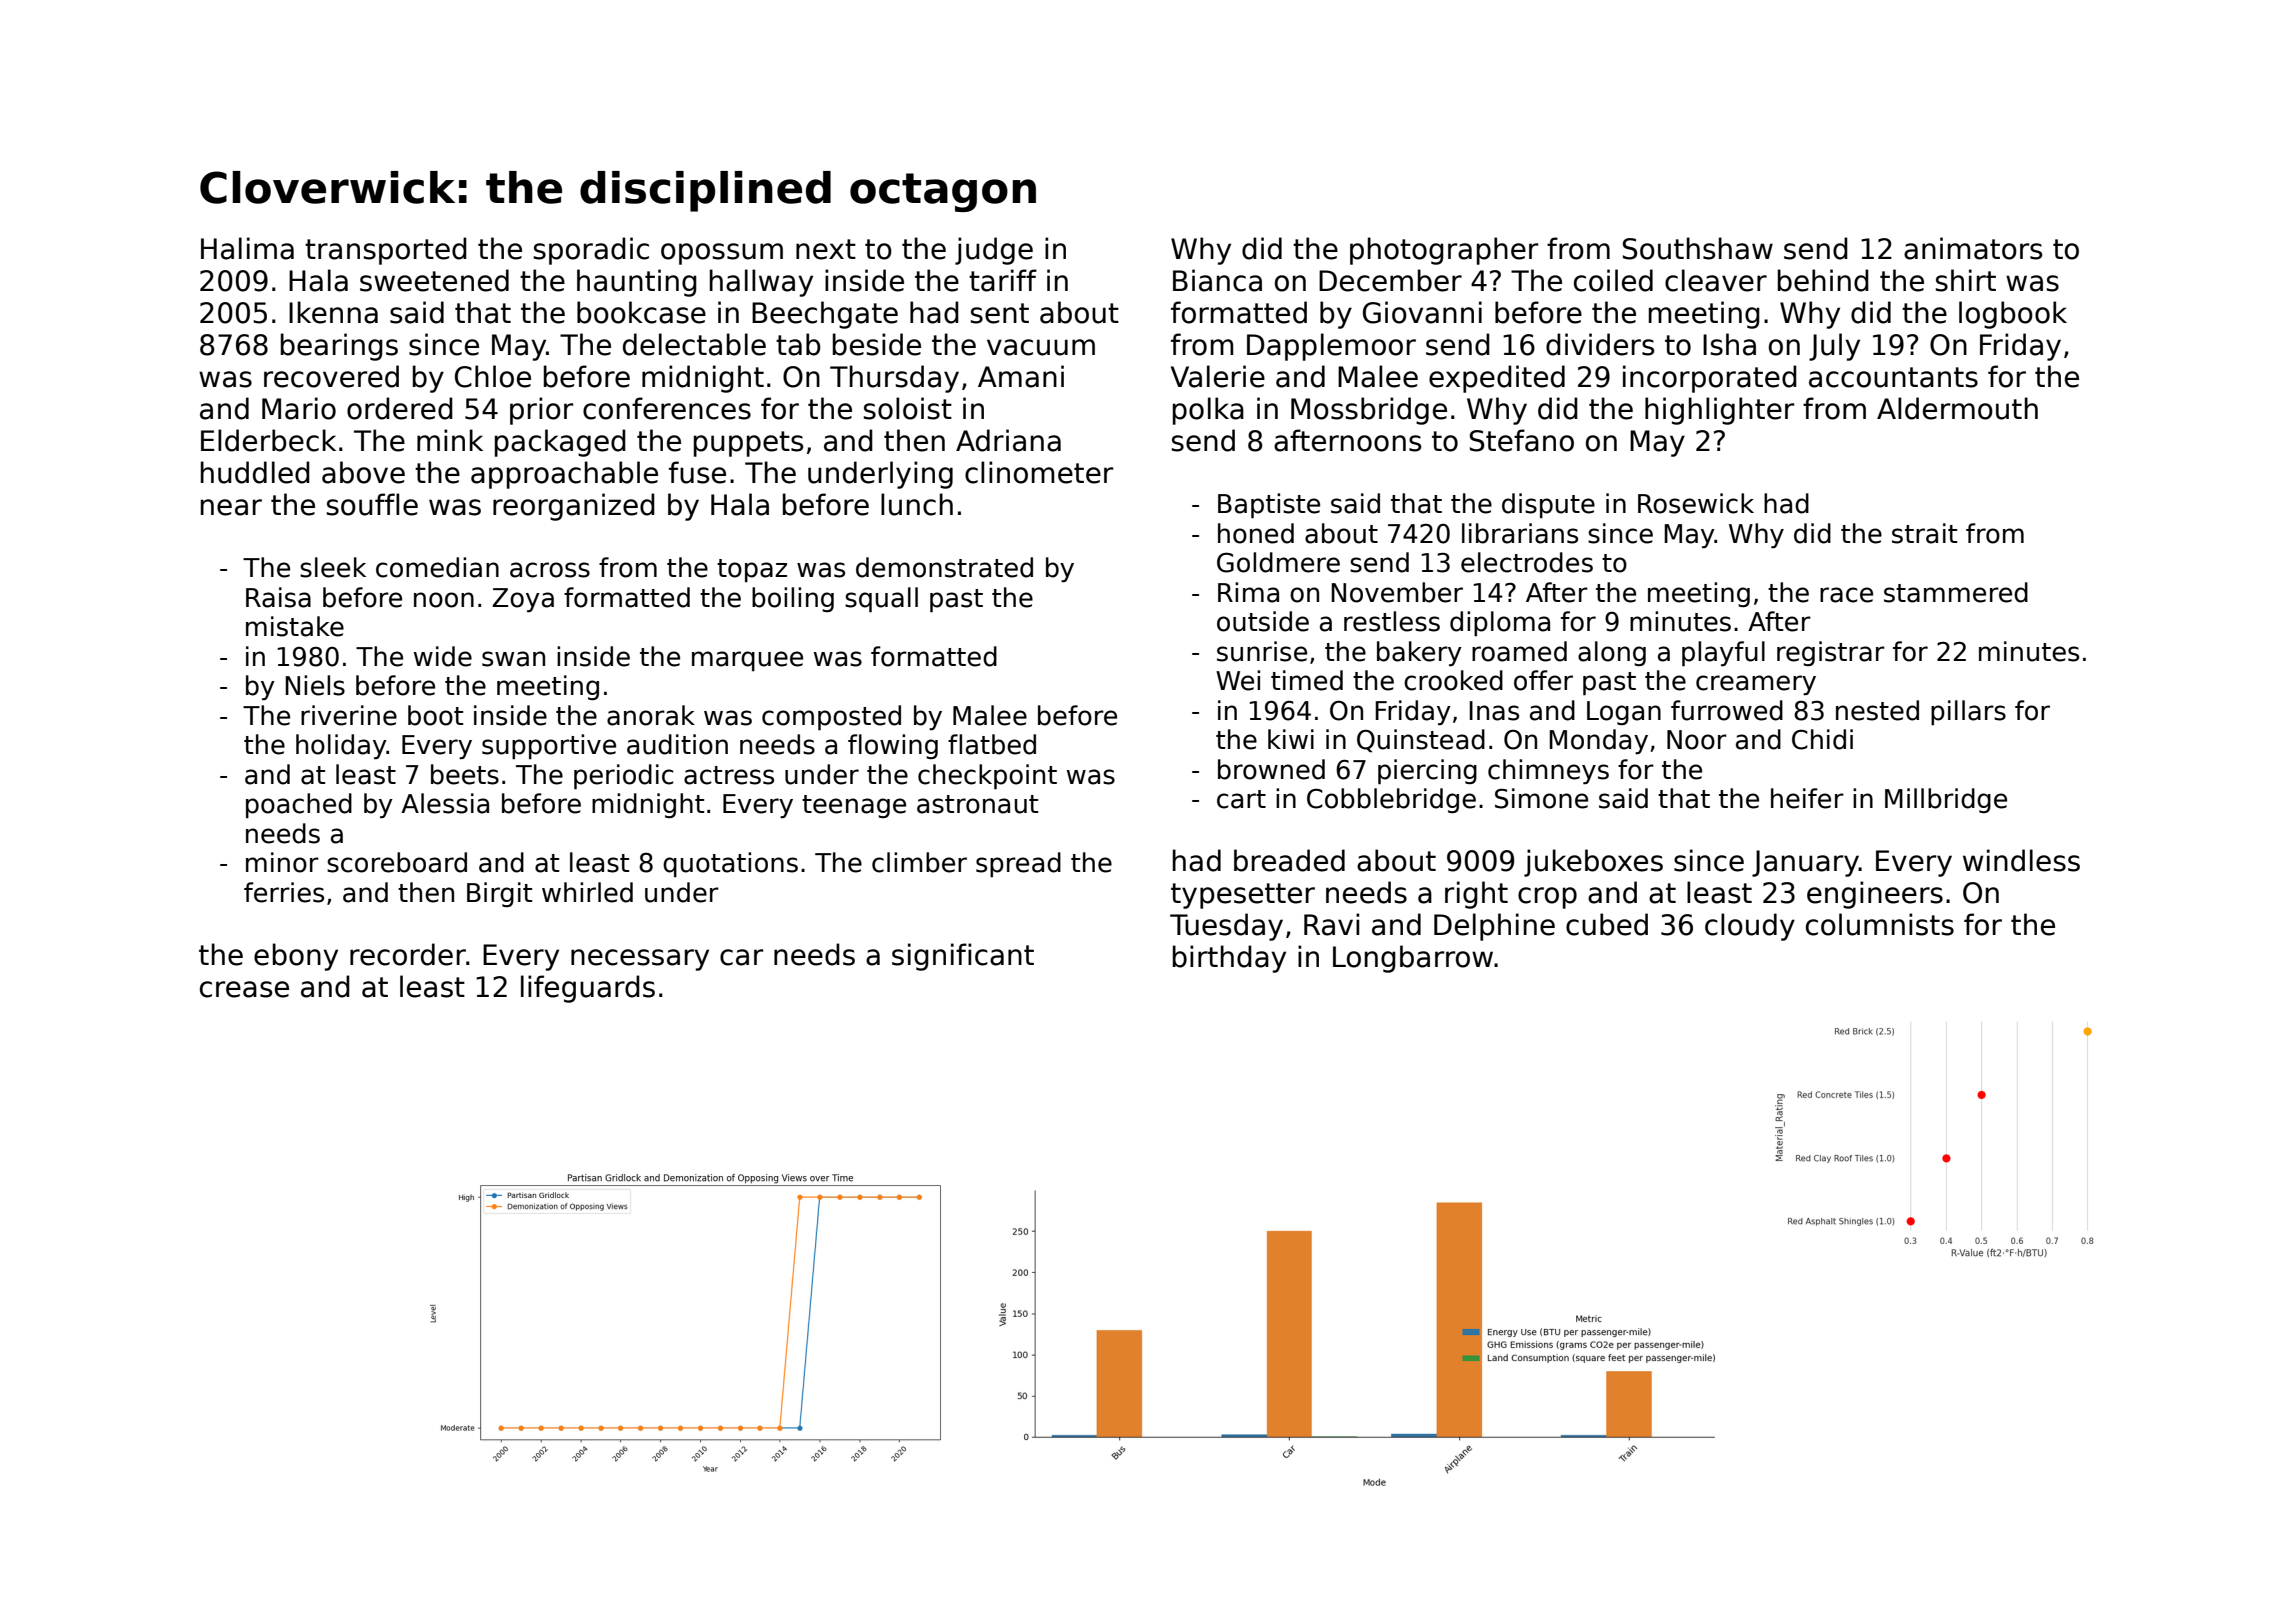  Describe the element at coordinates (1696, 503) in the screenshot. I see `Rosewick` at that location.
